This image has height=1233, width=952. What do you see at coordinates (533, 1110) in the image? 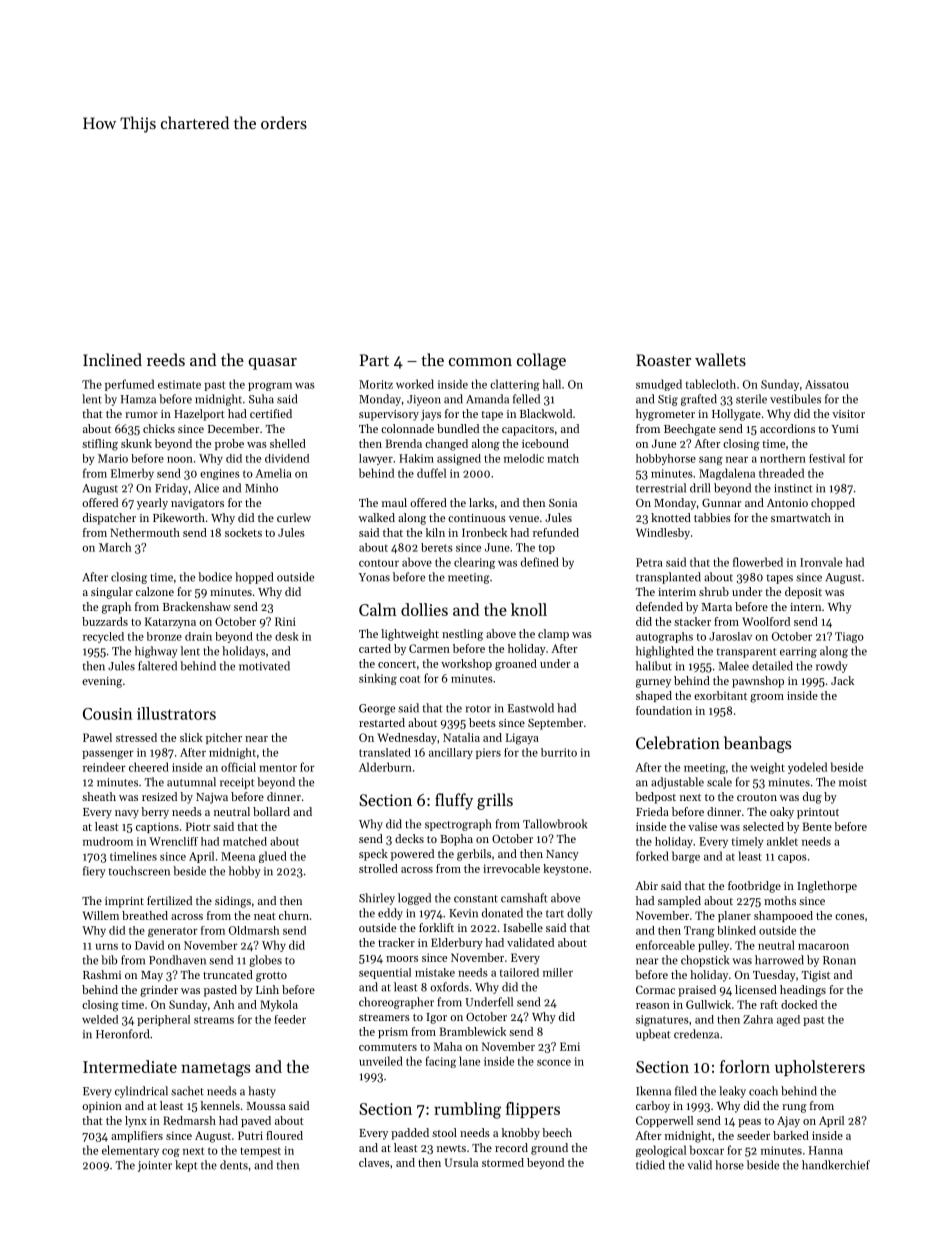
I see `flippers` at bounding box center [533, 1110].
